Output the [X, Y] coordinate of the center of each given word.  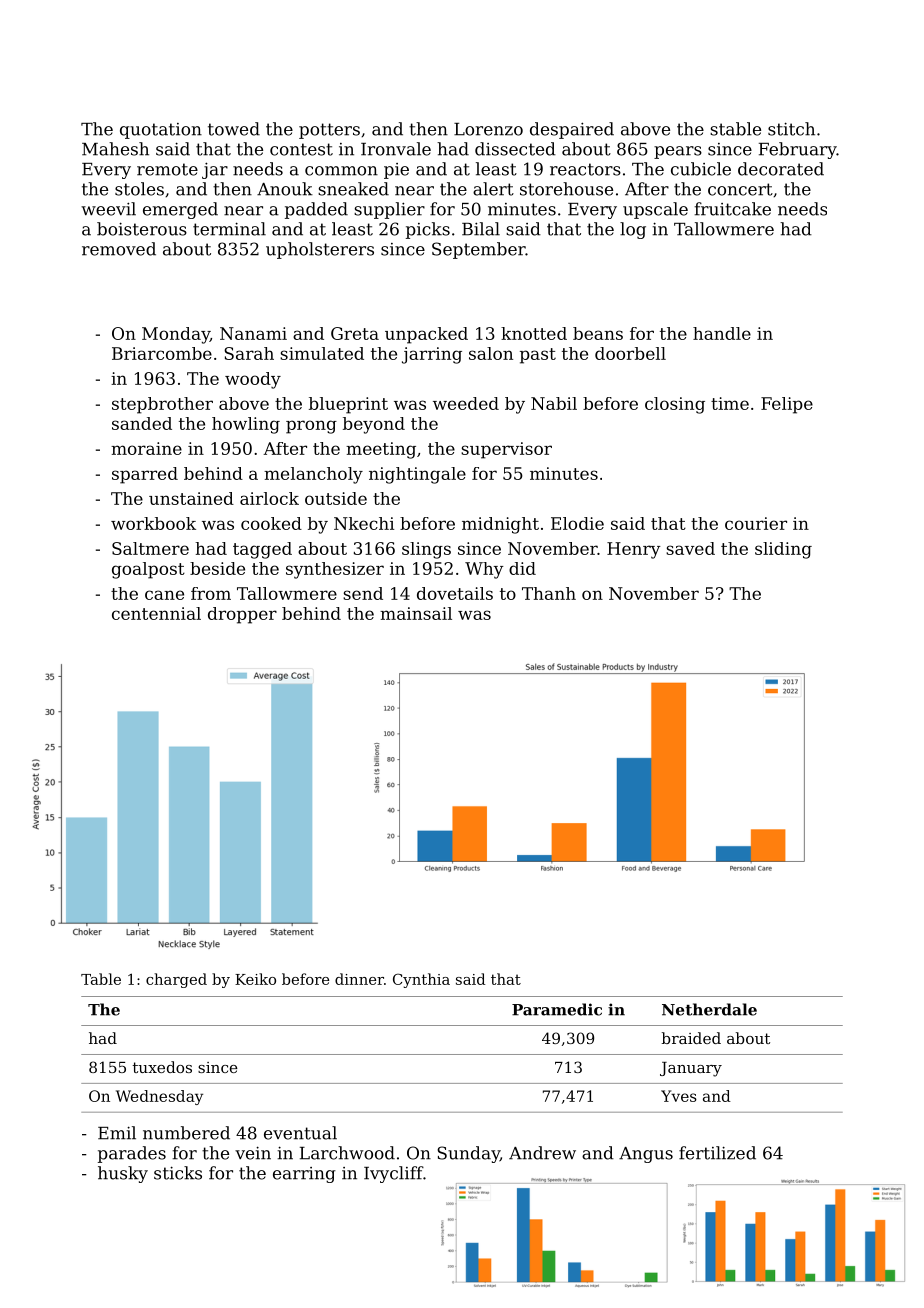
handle [722, 333]
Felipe [787, 405]
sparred [145, 475]
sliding [783, 550]
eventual [300, 1133]
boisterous [142, 229]
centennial [156, 613]
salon [491, 353]
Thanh [549, 593]
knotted [534, 333]
